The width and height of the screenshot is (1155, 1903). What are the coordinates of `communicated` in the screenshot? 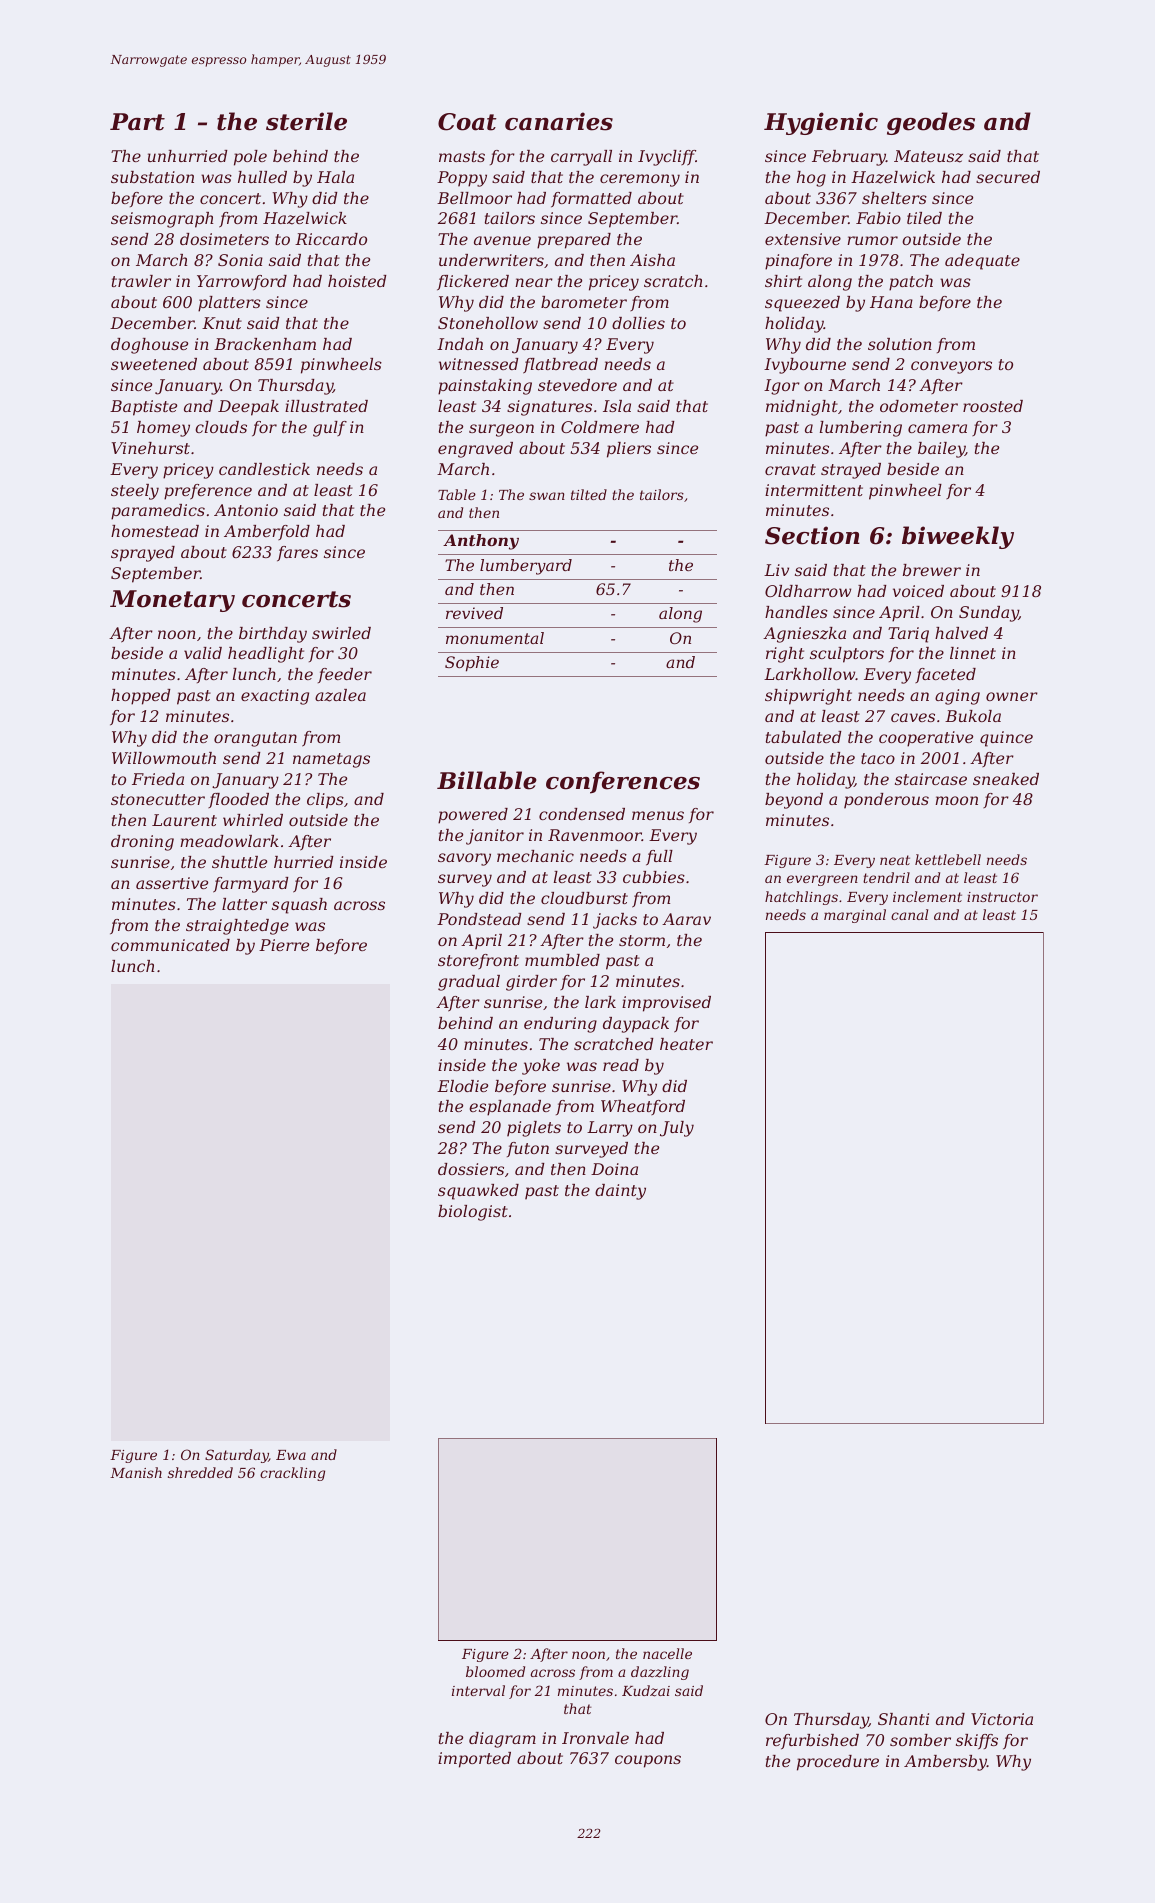 It's located at (170, 945).
